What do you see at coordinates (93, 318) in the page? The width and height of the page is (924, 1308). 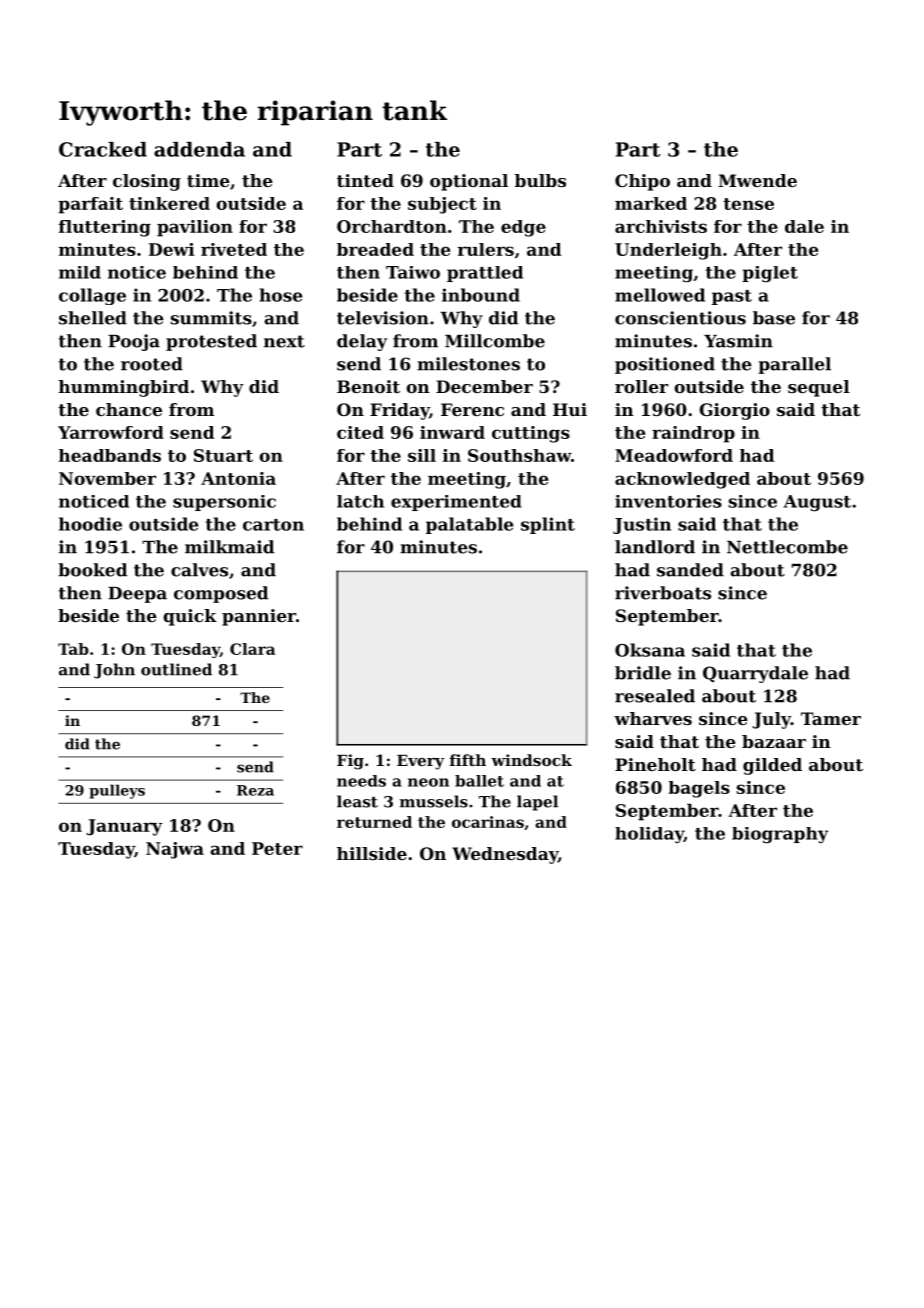 I see `shelled` at bounding box center [93, 318].
